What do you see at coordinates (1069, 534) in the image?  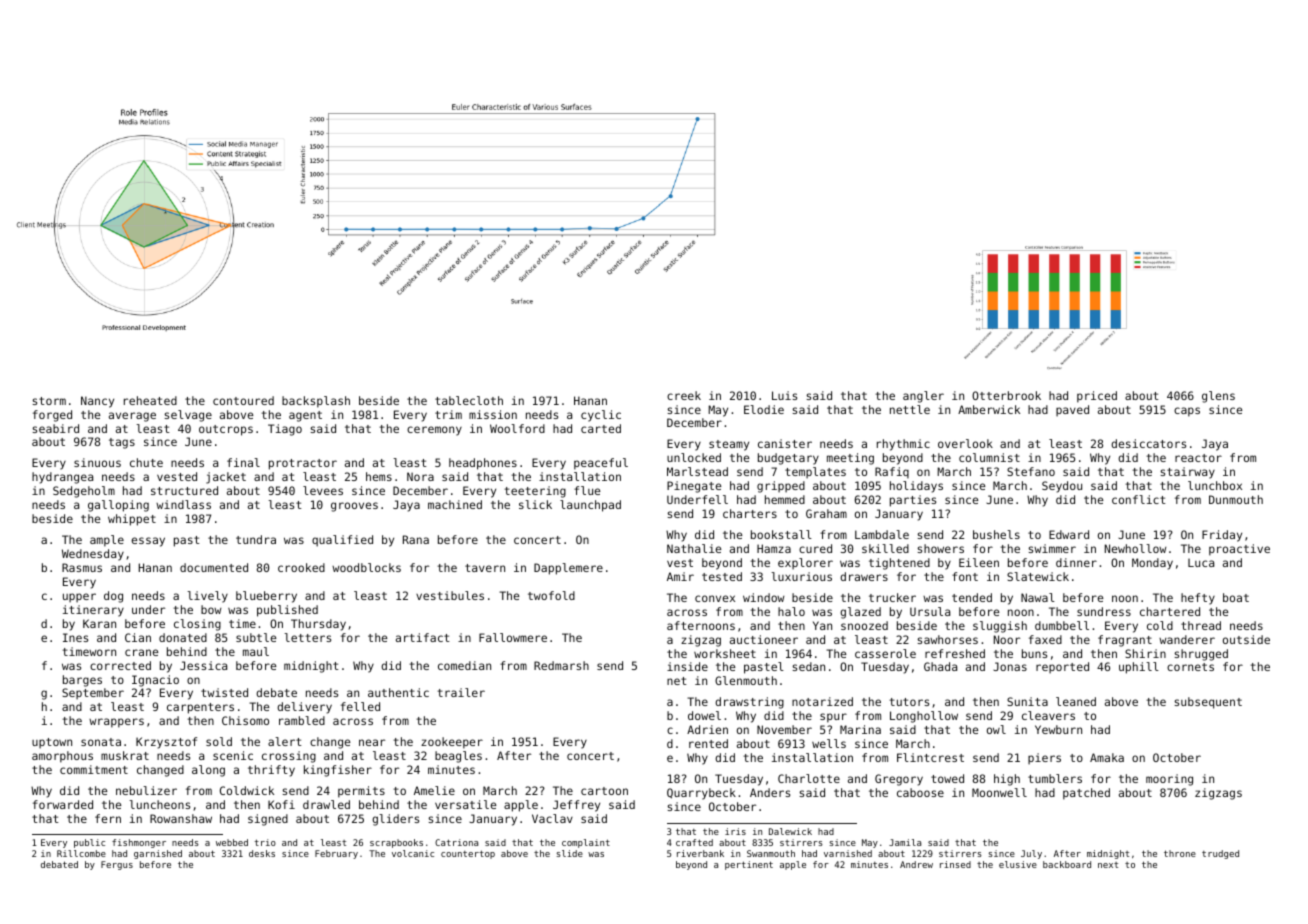 I see `Edward` at bounding box center [1069, 534].
